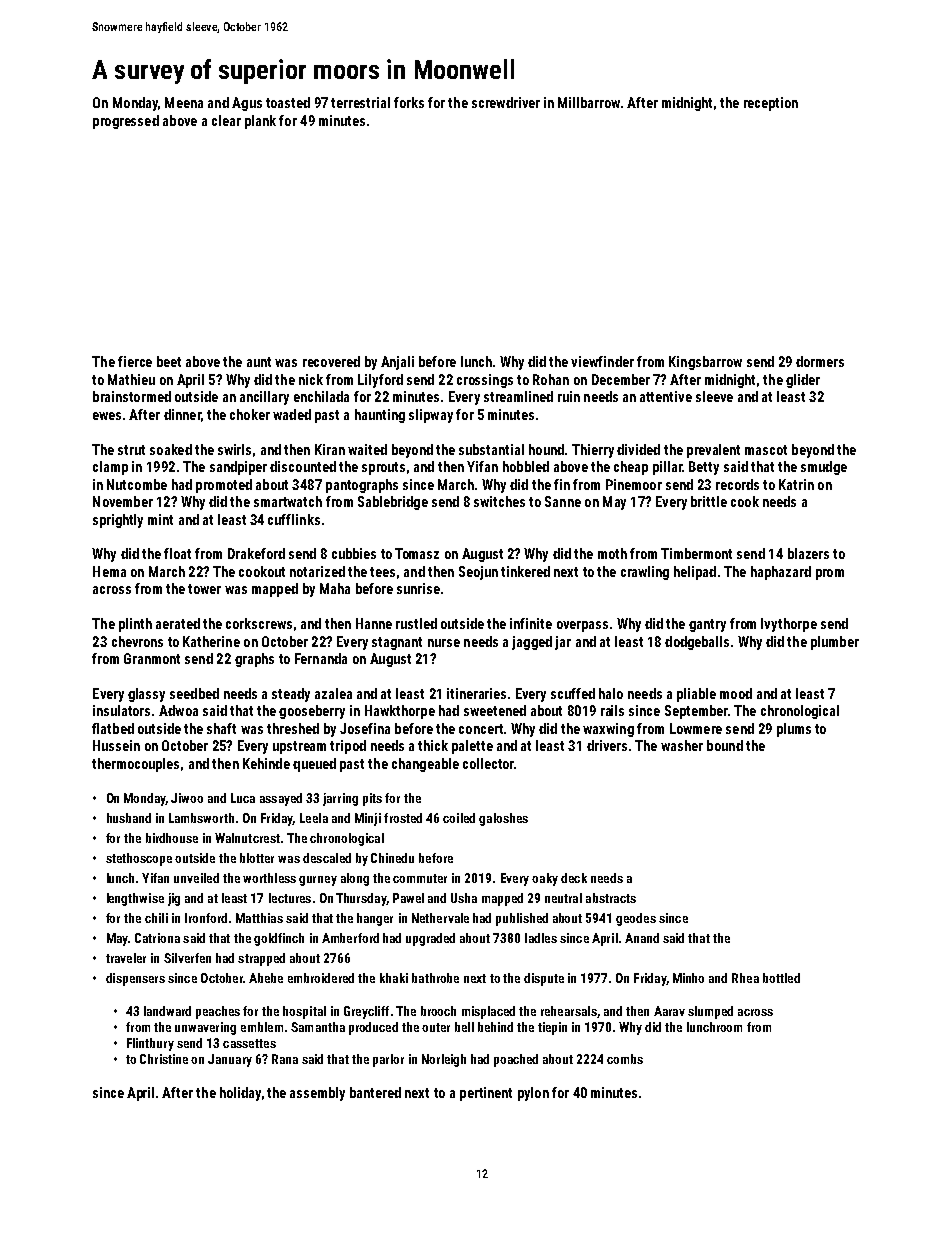 The width and height of the image is (952, 1233). What do you see at coordinates (533, 1094) in the image?
I see `pylon` at bounding box center [533, 1094].
